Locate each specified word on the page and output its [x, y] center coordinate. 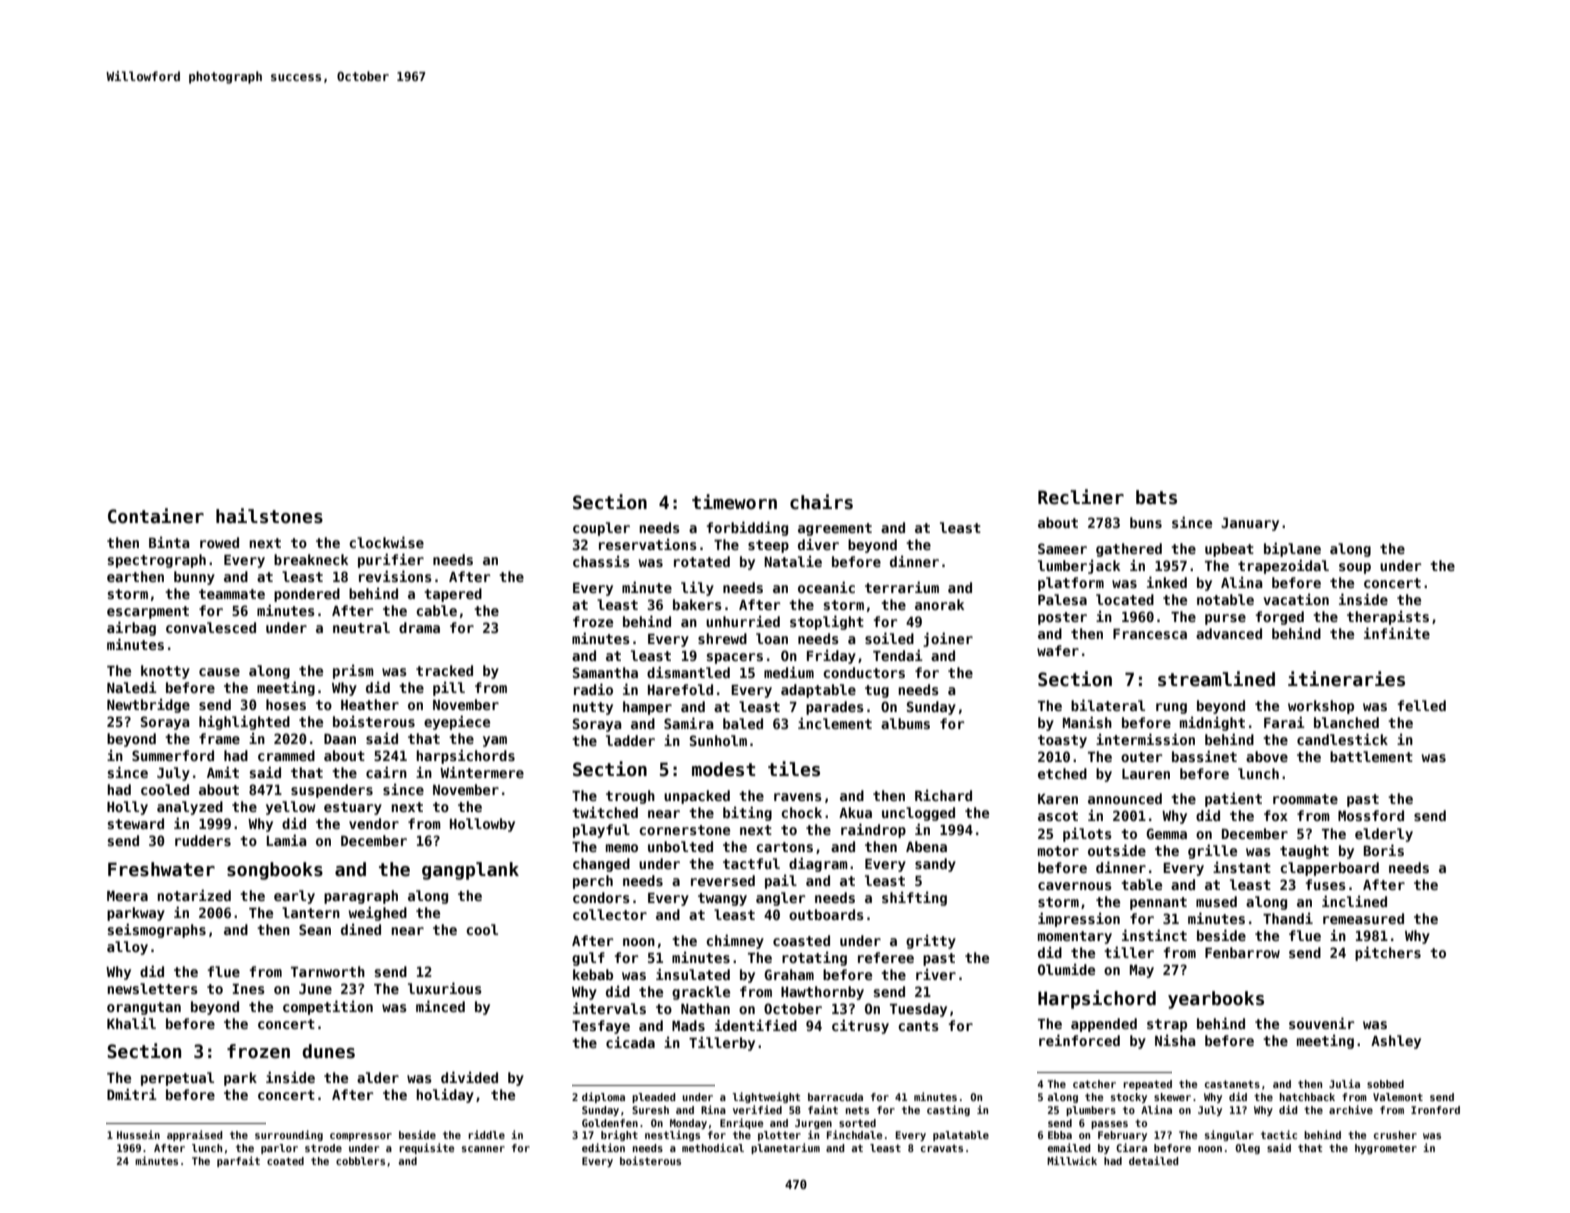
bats [1156, 497]
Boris [1383, 850]
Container [156, 516]
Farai [1284, 722]
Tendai [898, 655]
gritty [931, 941]
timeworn [734, 502]
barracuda [835, 1097]
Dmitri [132, 1094]
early [294, 897]
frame [219, 738]
